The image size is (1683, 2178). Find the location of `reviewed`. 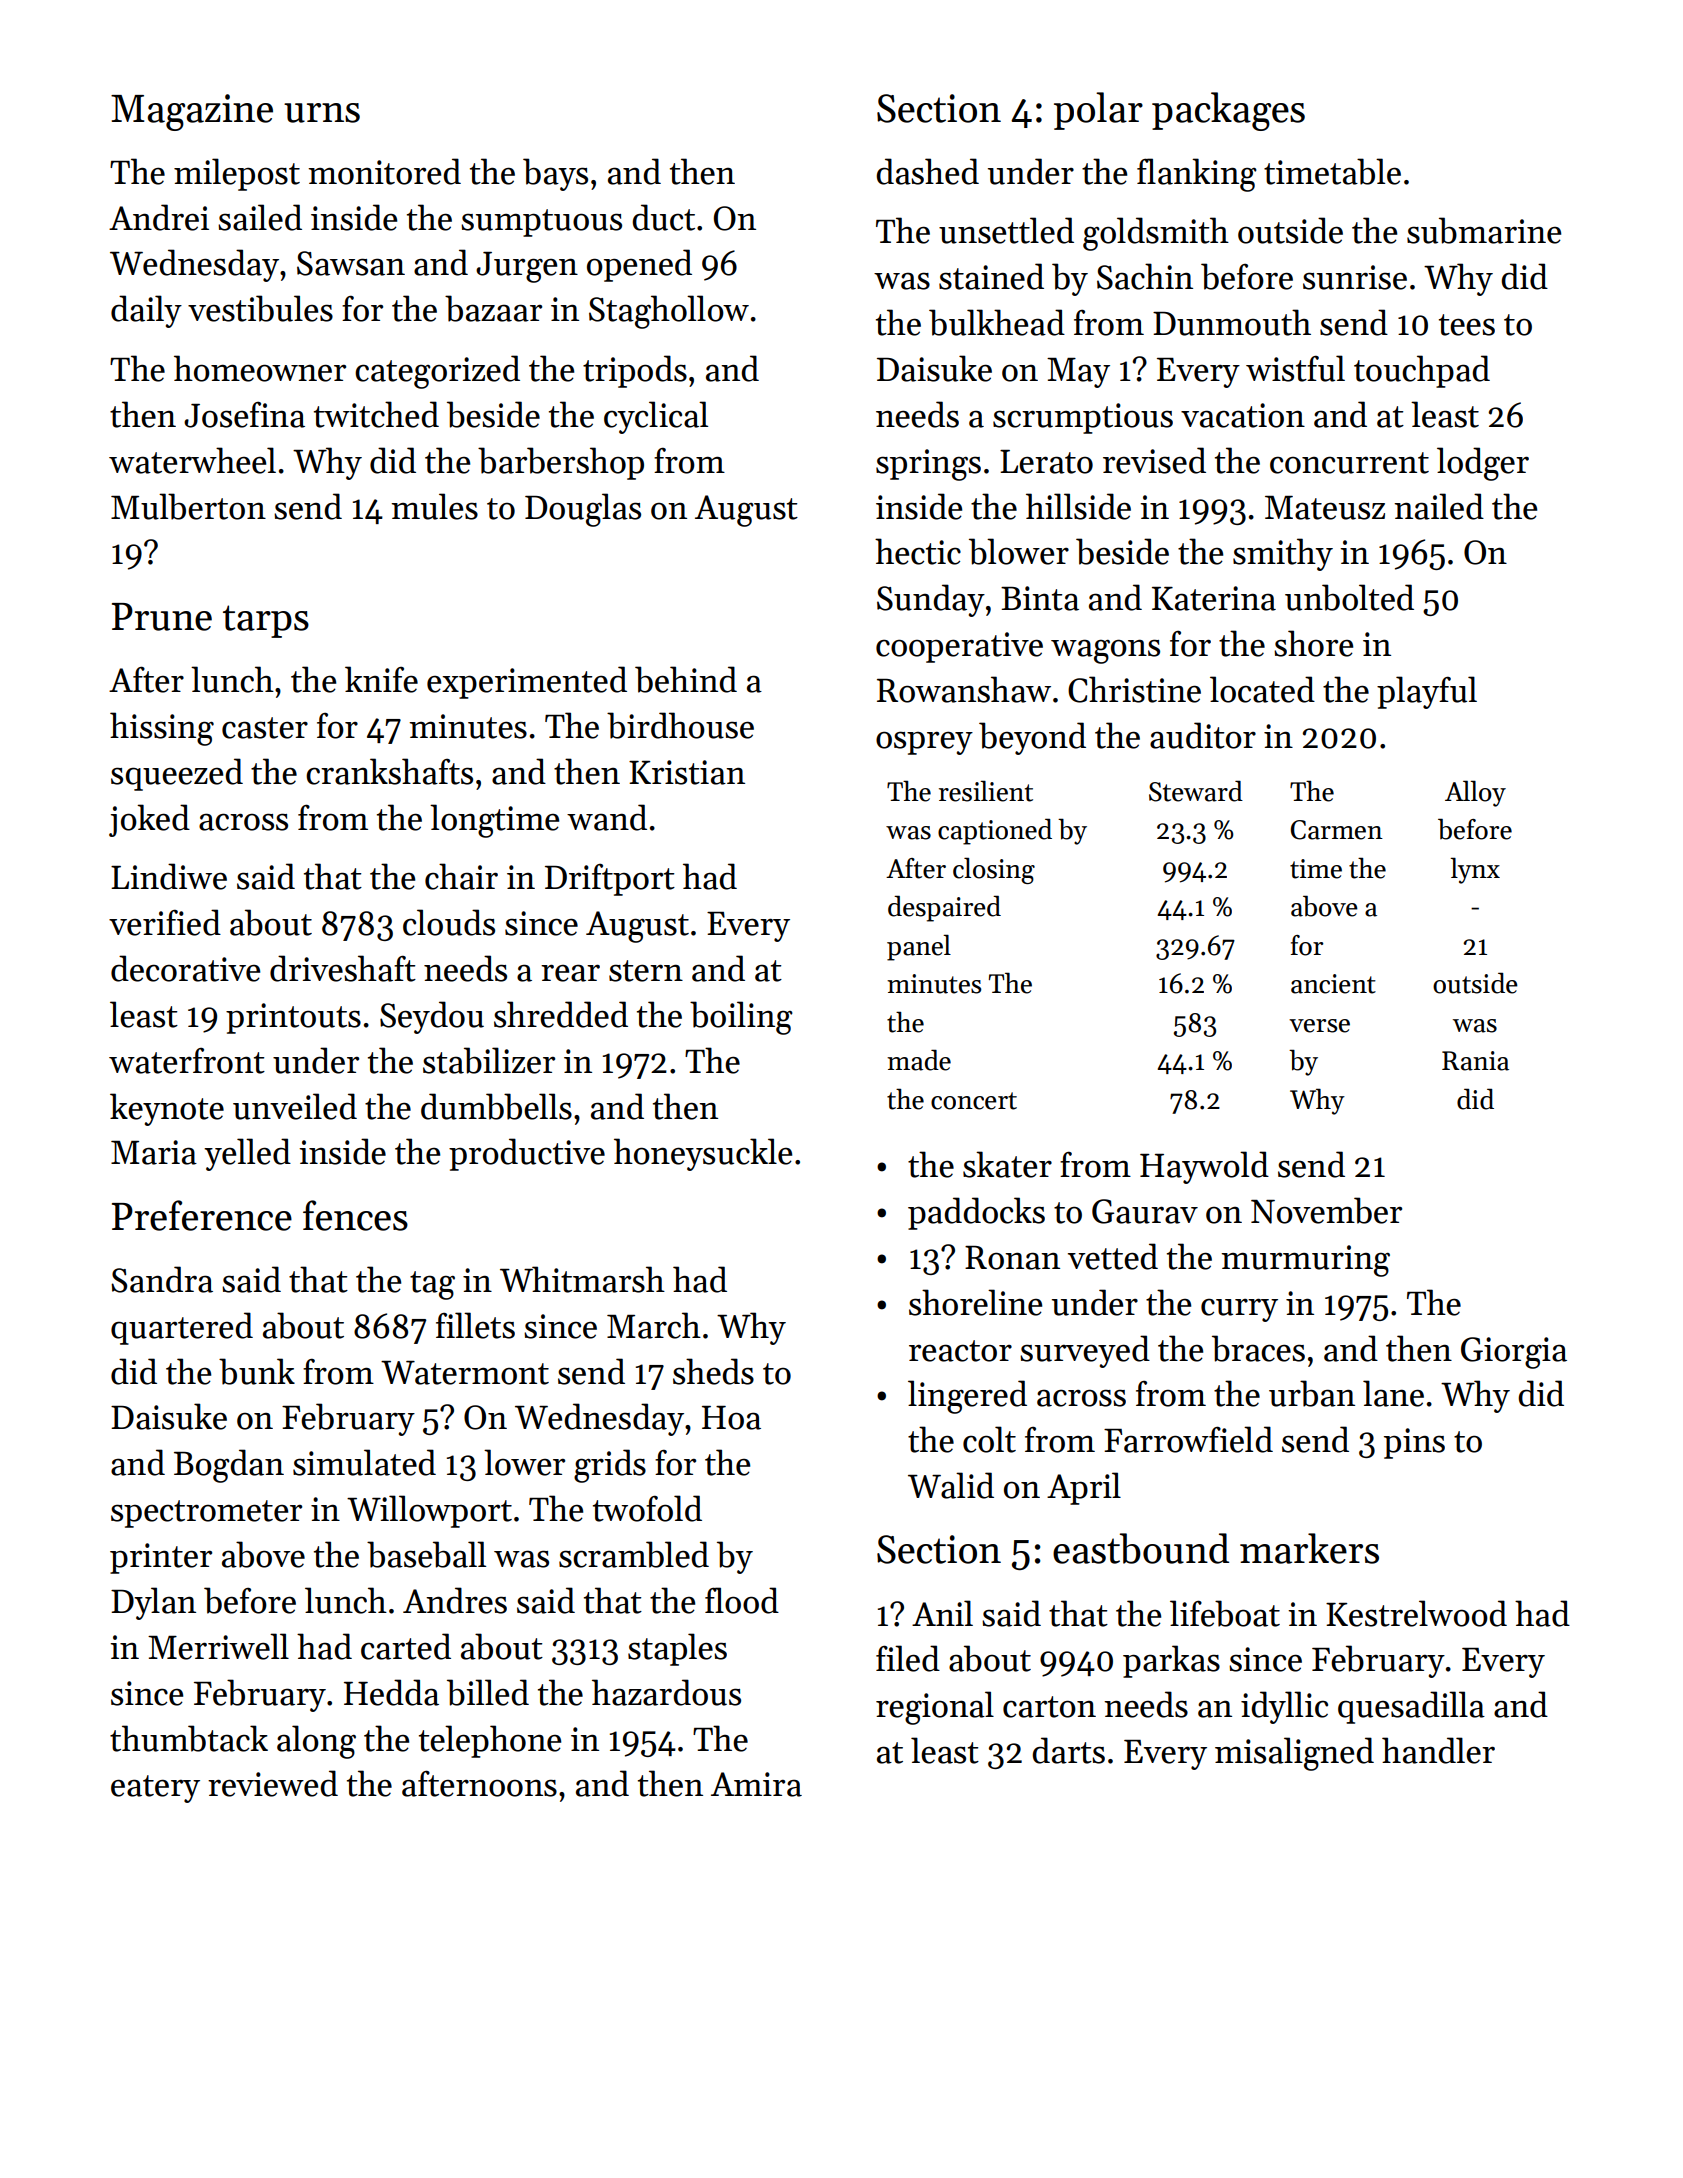

reviewed is located at coordinates (273, 1783).
